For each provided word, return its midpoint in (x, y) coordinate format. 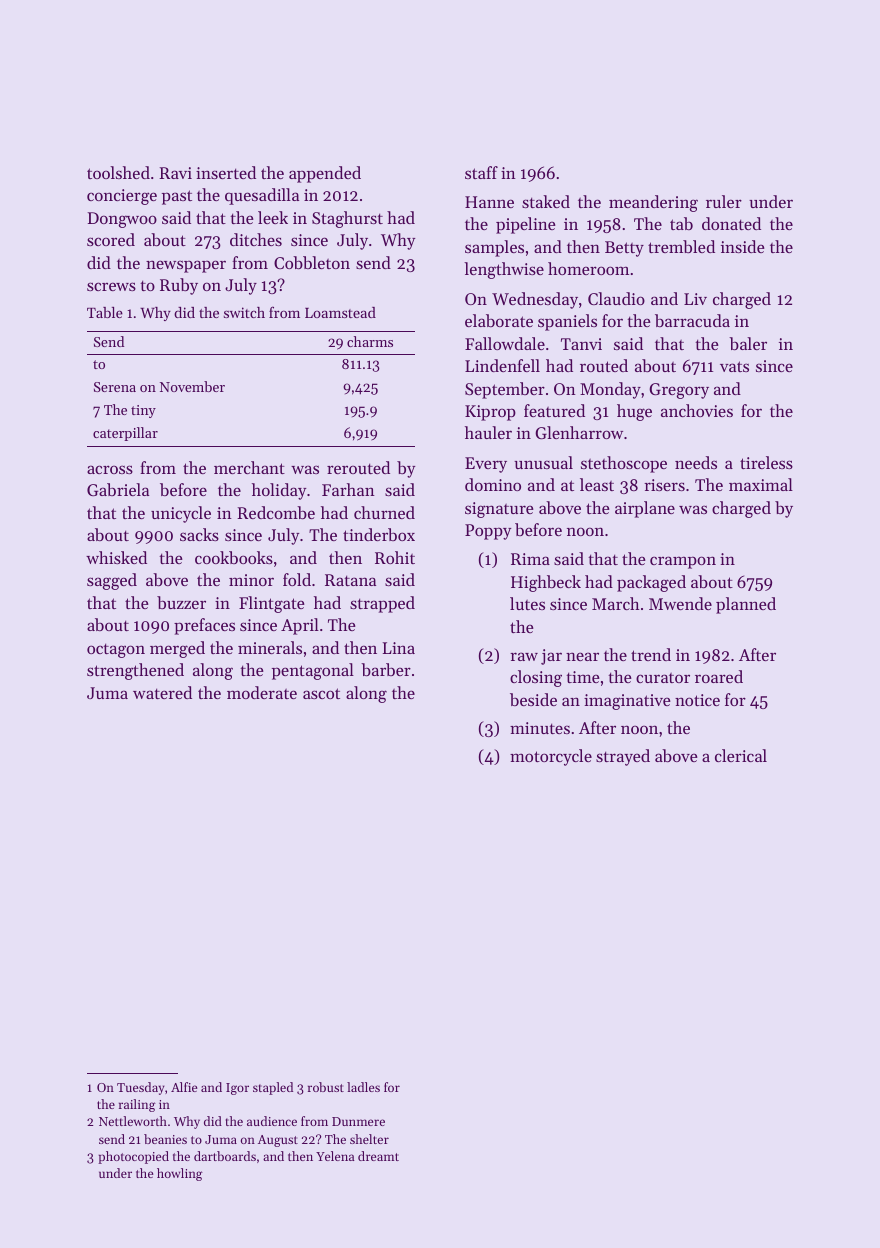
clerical (741, 755)
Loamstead (340, 312)
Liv (695, 299)
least (597, 484)
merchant (249, 467)
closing (536, 678)
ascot (321, 693)
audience (272, 1121)
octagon (116, 650)
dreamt (378, 1156)
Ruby (179, 286)
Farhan (348, 489)
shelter (369, 1139)
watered (162, 692)
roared (719, 676)
